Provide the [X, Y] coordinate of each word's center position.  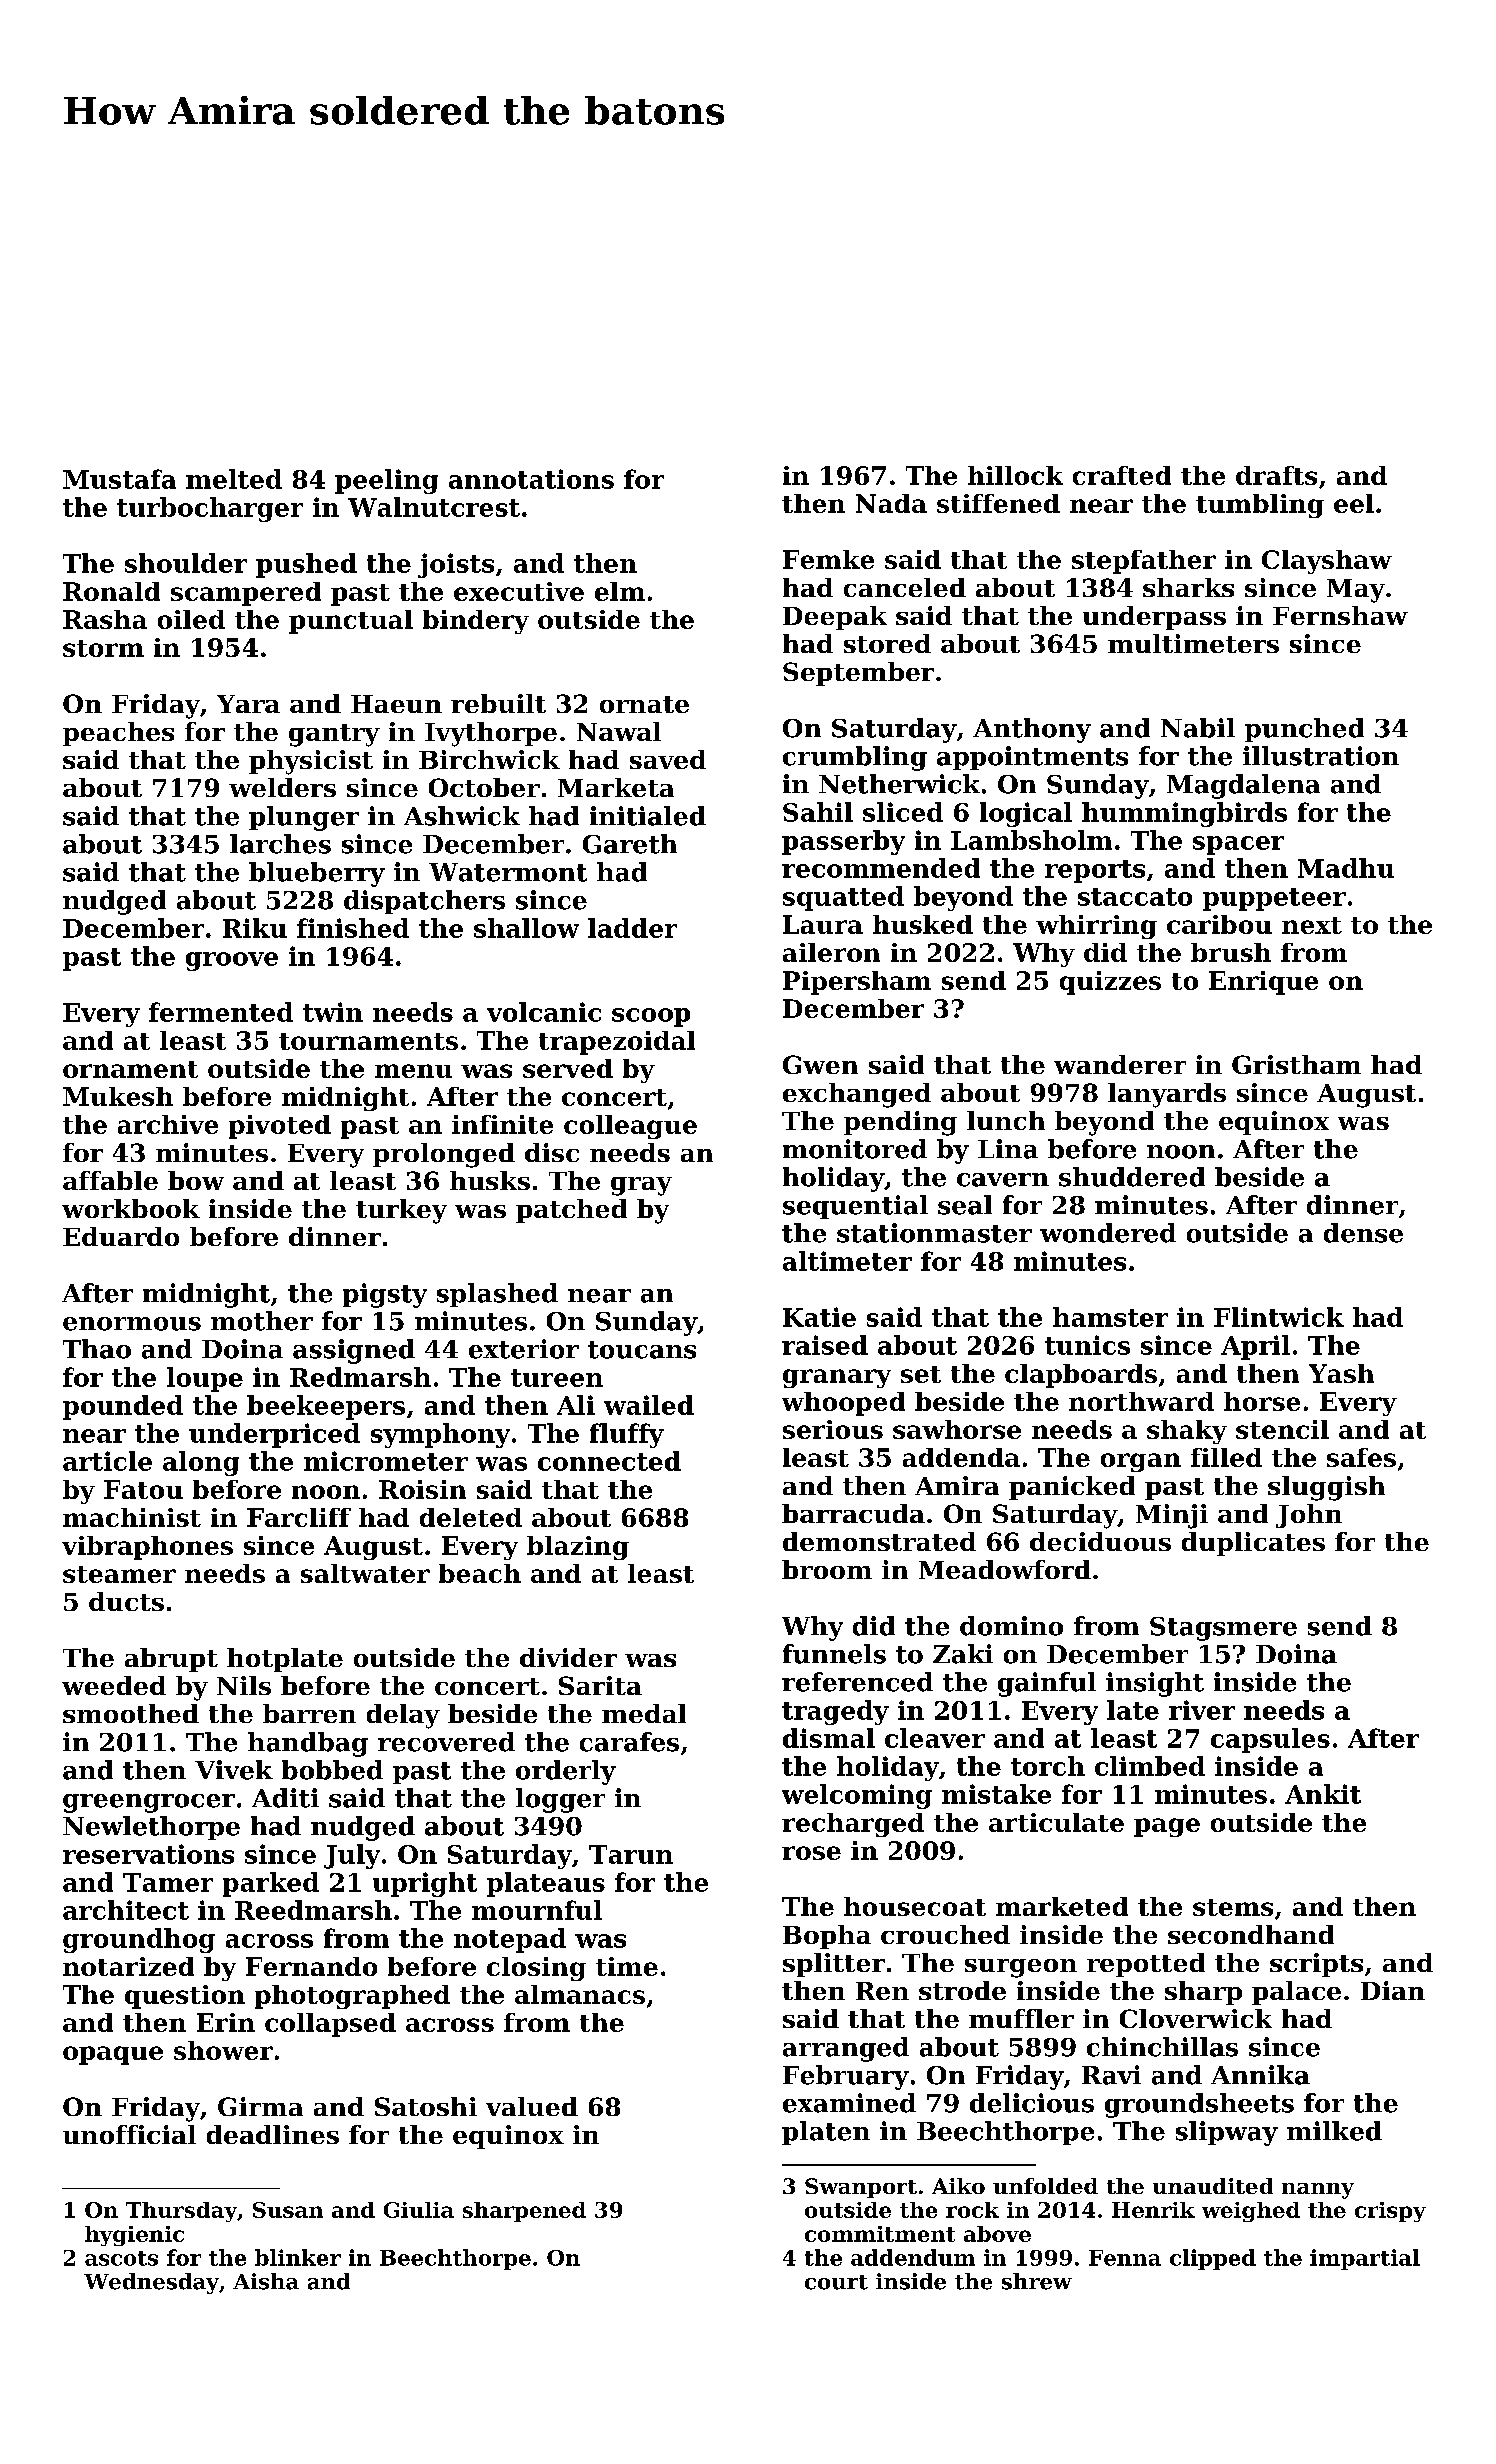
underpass [1154, 618]
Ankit [1323, 1794]
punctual [351, 622]
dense [1363, 1233]
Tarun [631, 1854]
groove [232, 961]
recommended [881, 868]
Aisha [266, 2281]
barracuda [853, 1513]
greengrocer [149, 1803]
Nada [891, 503]
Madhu [1346, 868]
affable [110, 1180]
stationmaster [934, 1233]
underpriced [274, 1435]
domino [1011, 1626]
